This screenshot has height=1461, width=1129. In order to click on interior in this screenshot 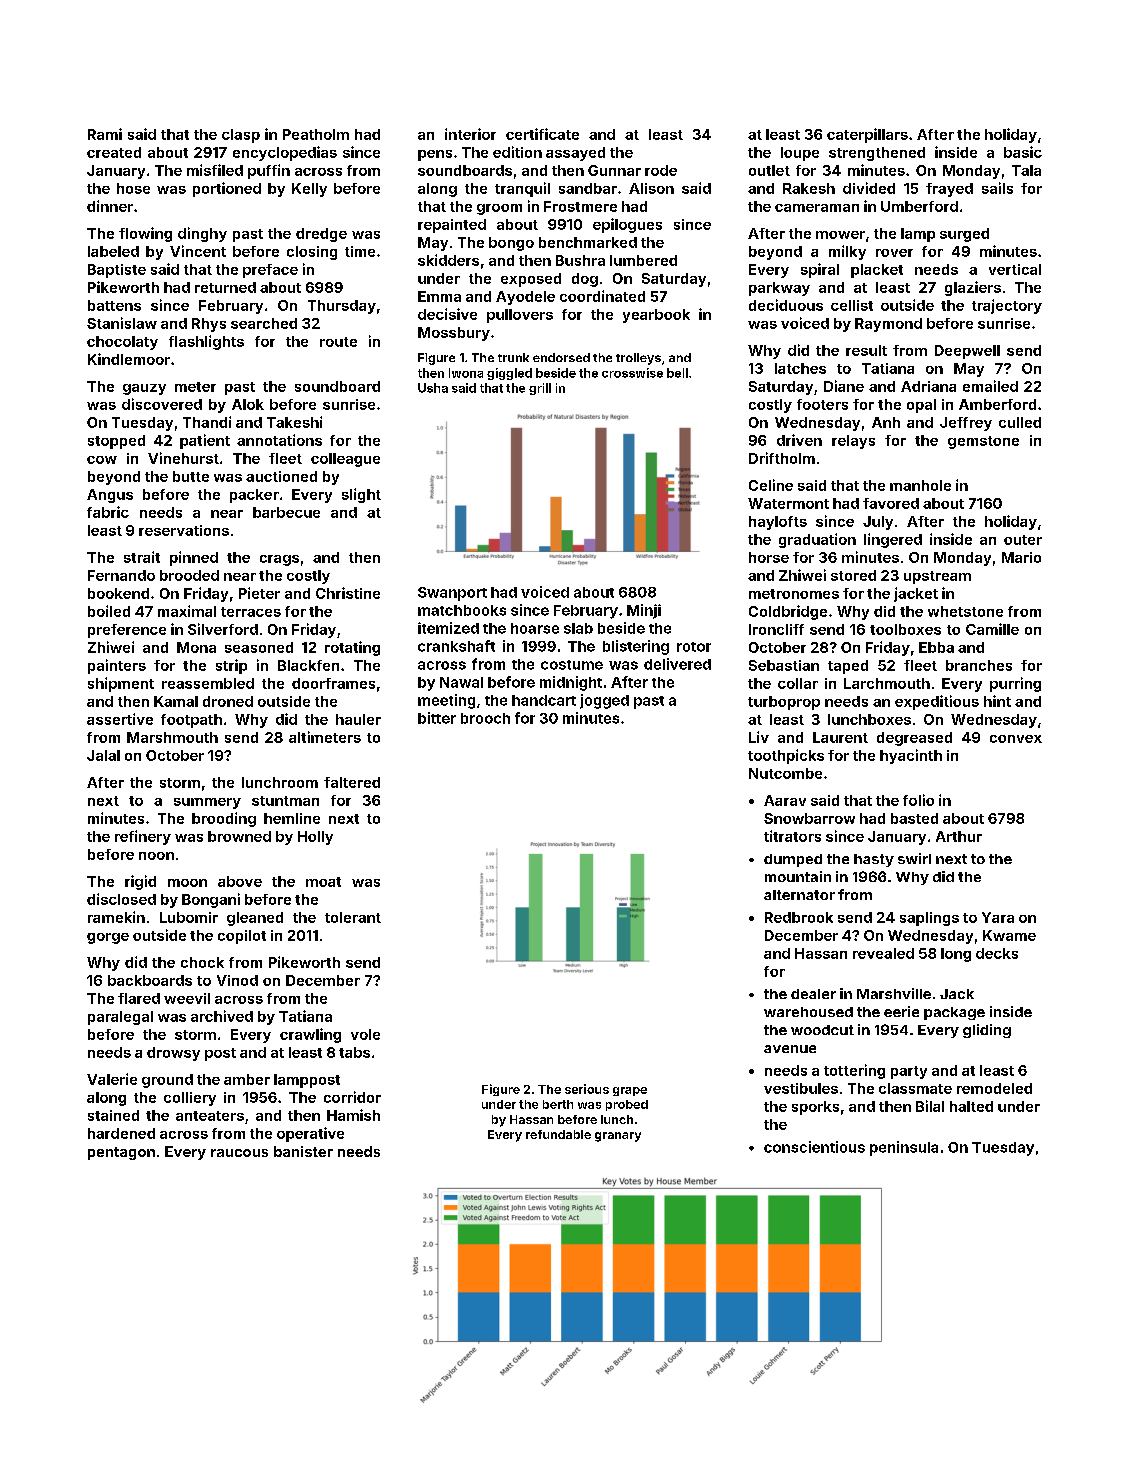, I will do `click(470, 134)`.
